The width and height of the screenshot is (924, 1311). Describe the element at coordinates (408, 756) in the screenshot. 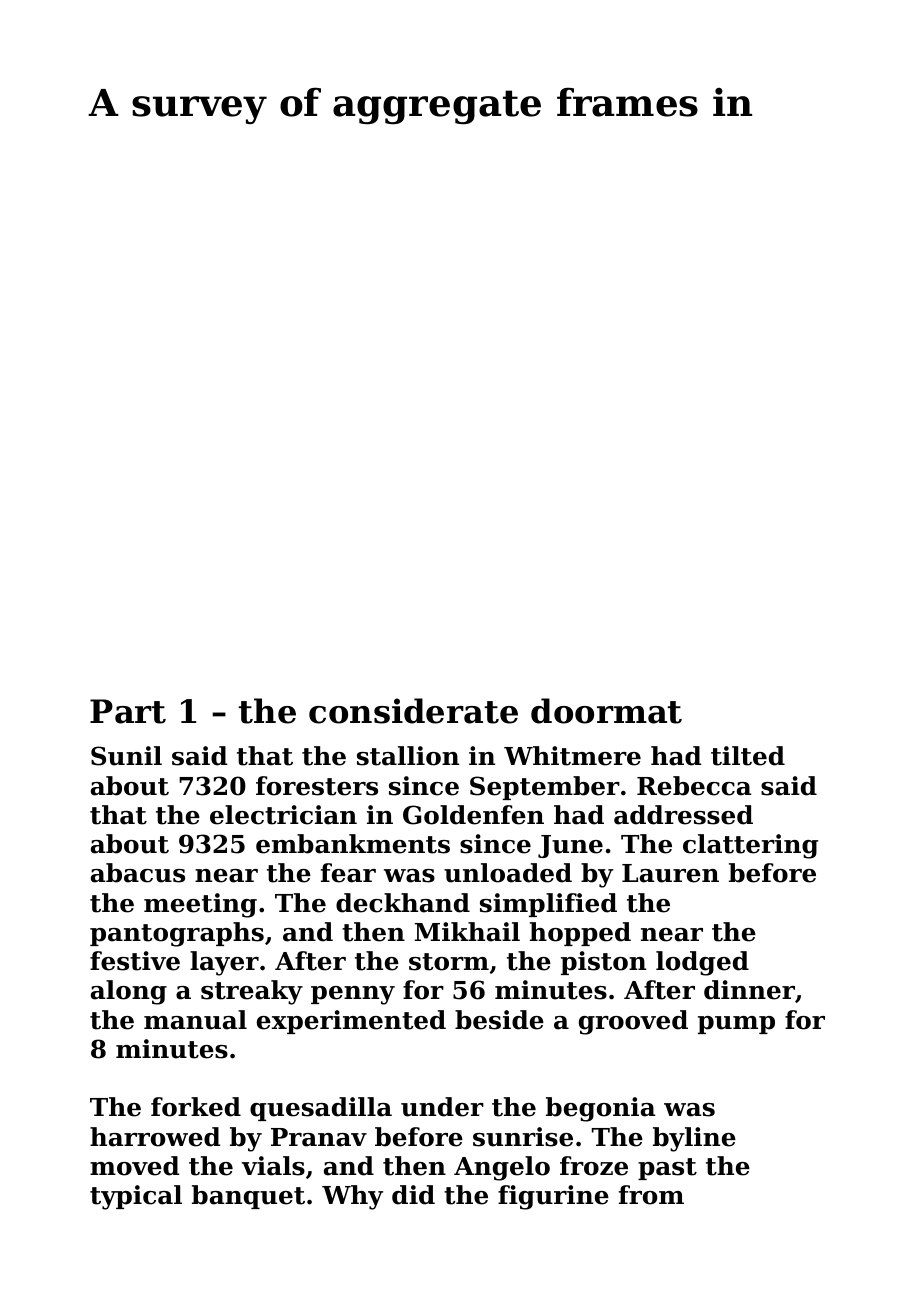

I see `stallion` at that location.
